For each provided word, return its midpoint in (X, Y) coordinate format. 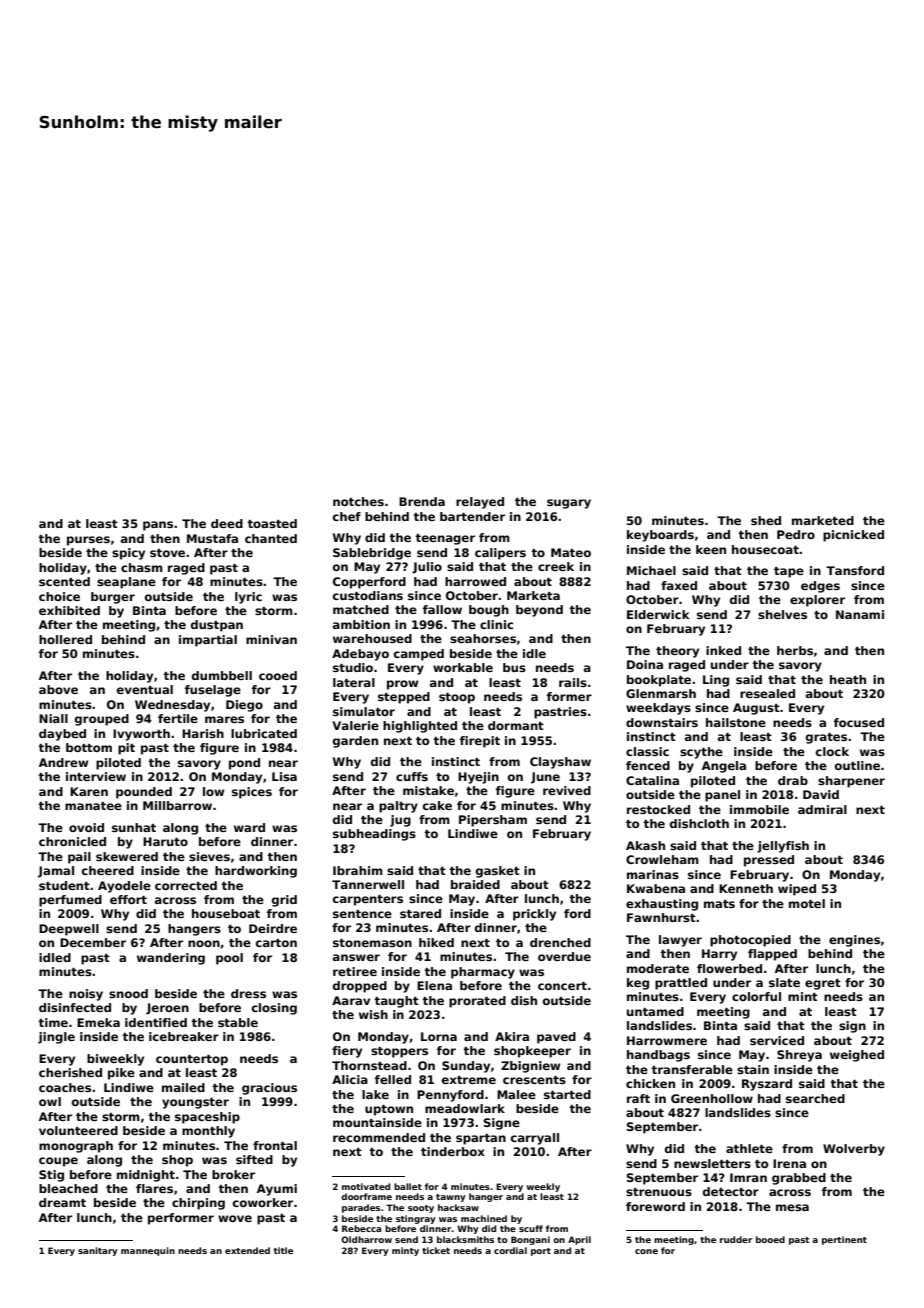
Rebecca (361, 1228)
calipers (500, 554)
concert (562, 986)
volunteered (78, 1130)
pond (244, 764)
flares (154, 1188)
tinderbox (453, 1151)
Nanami (860, 614)
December (93, 942)
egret (823, 984)
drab (793, 780)
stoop (457, 698)
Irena (789, 1163)
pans (158, 526)
